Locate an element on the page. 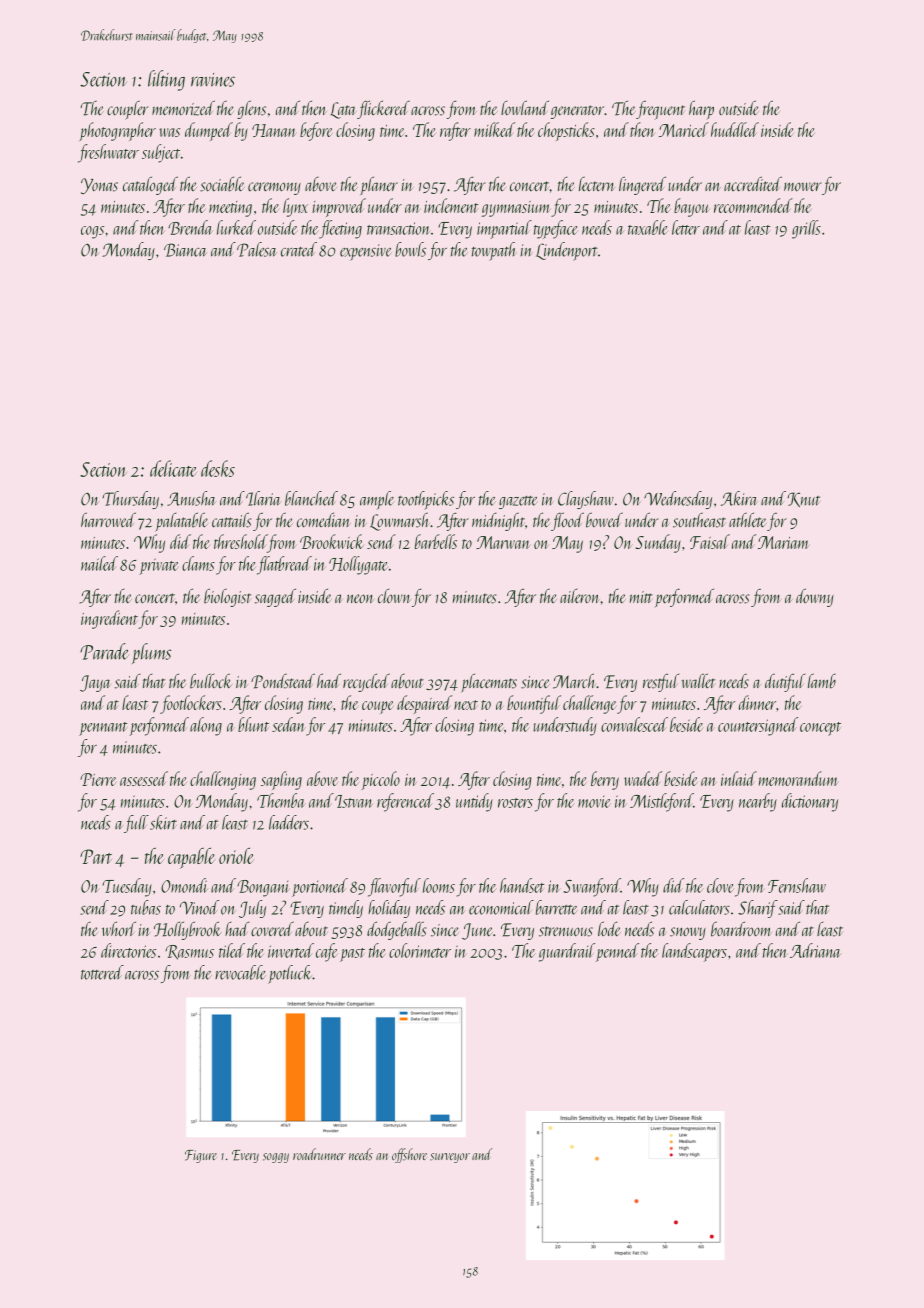  bowls is located at coordinates (410, 249).
